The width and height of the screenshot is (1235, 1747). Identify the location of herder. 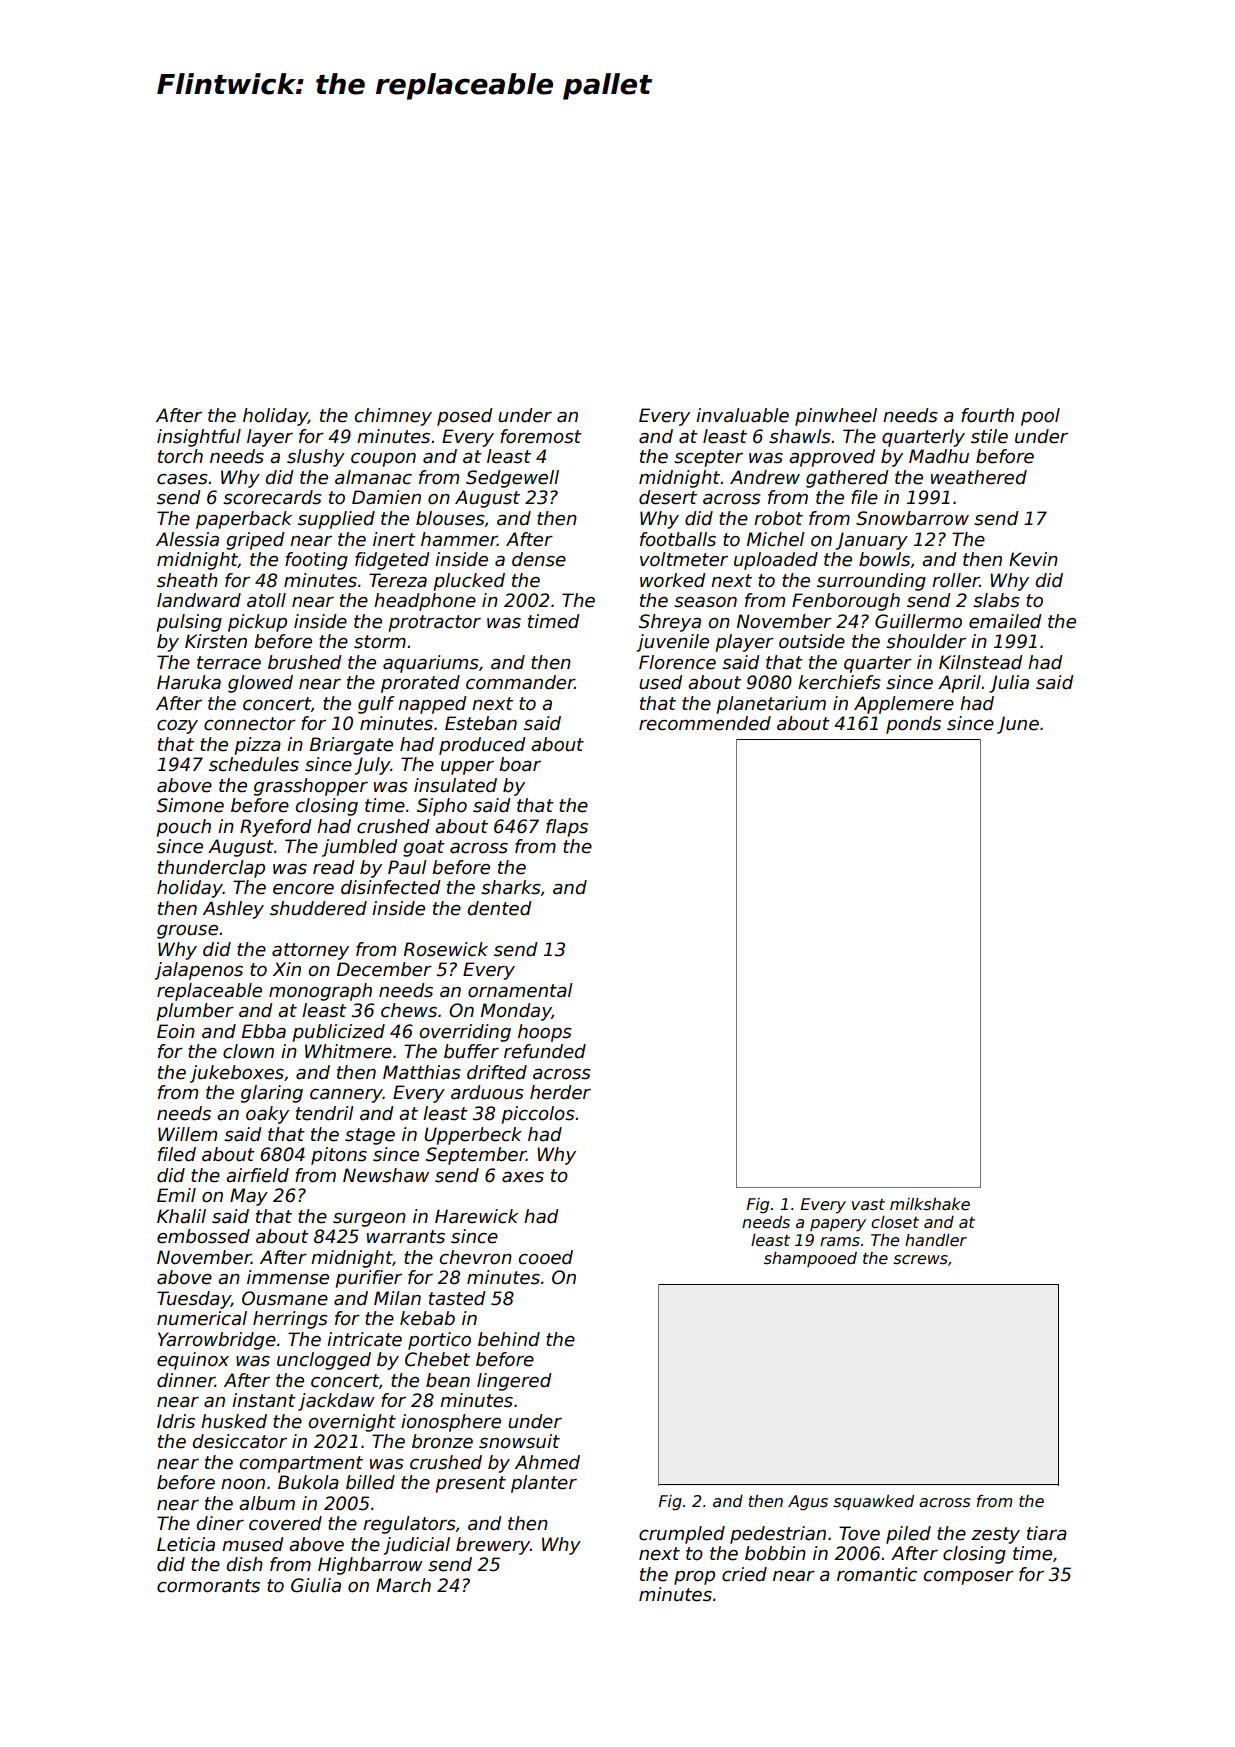
(560, 1092).
